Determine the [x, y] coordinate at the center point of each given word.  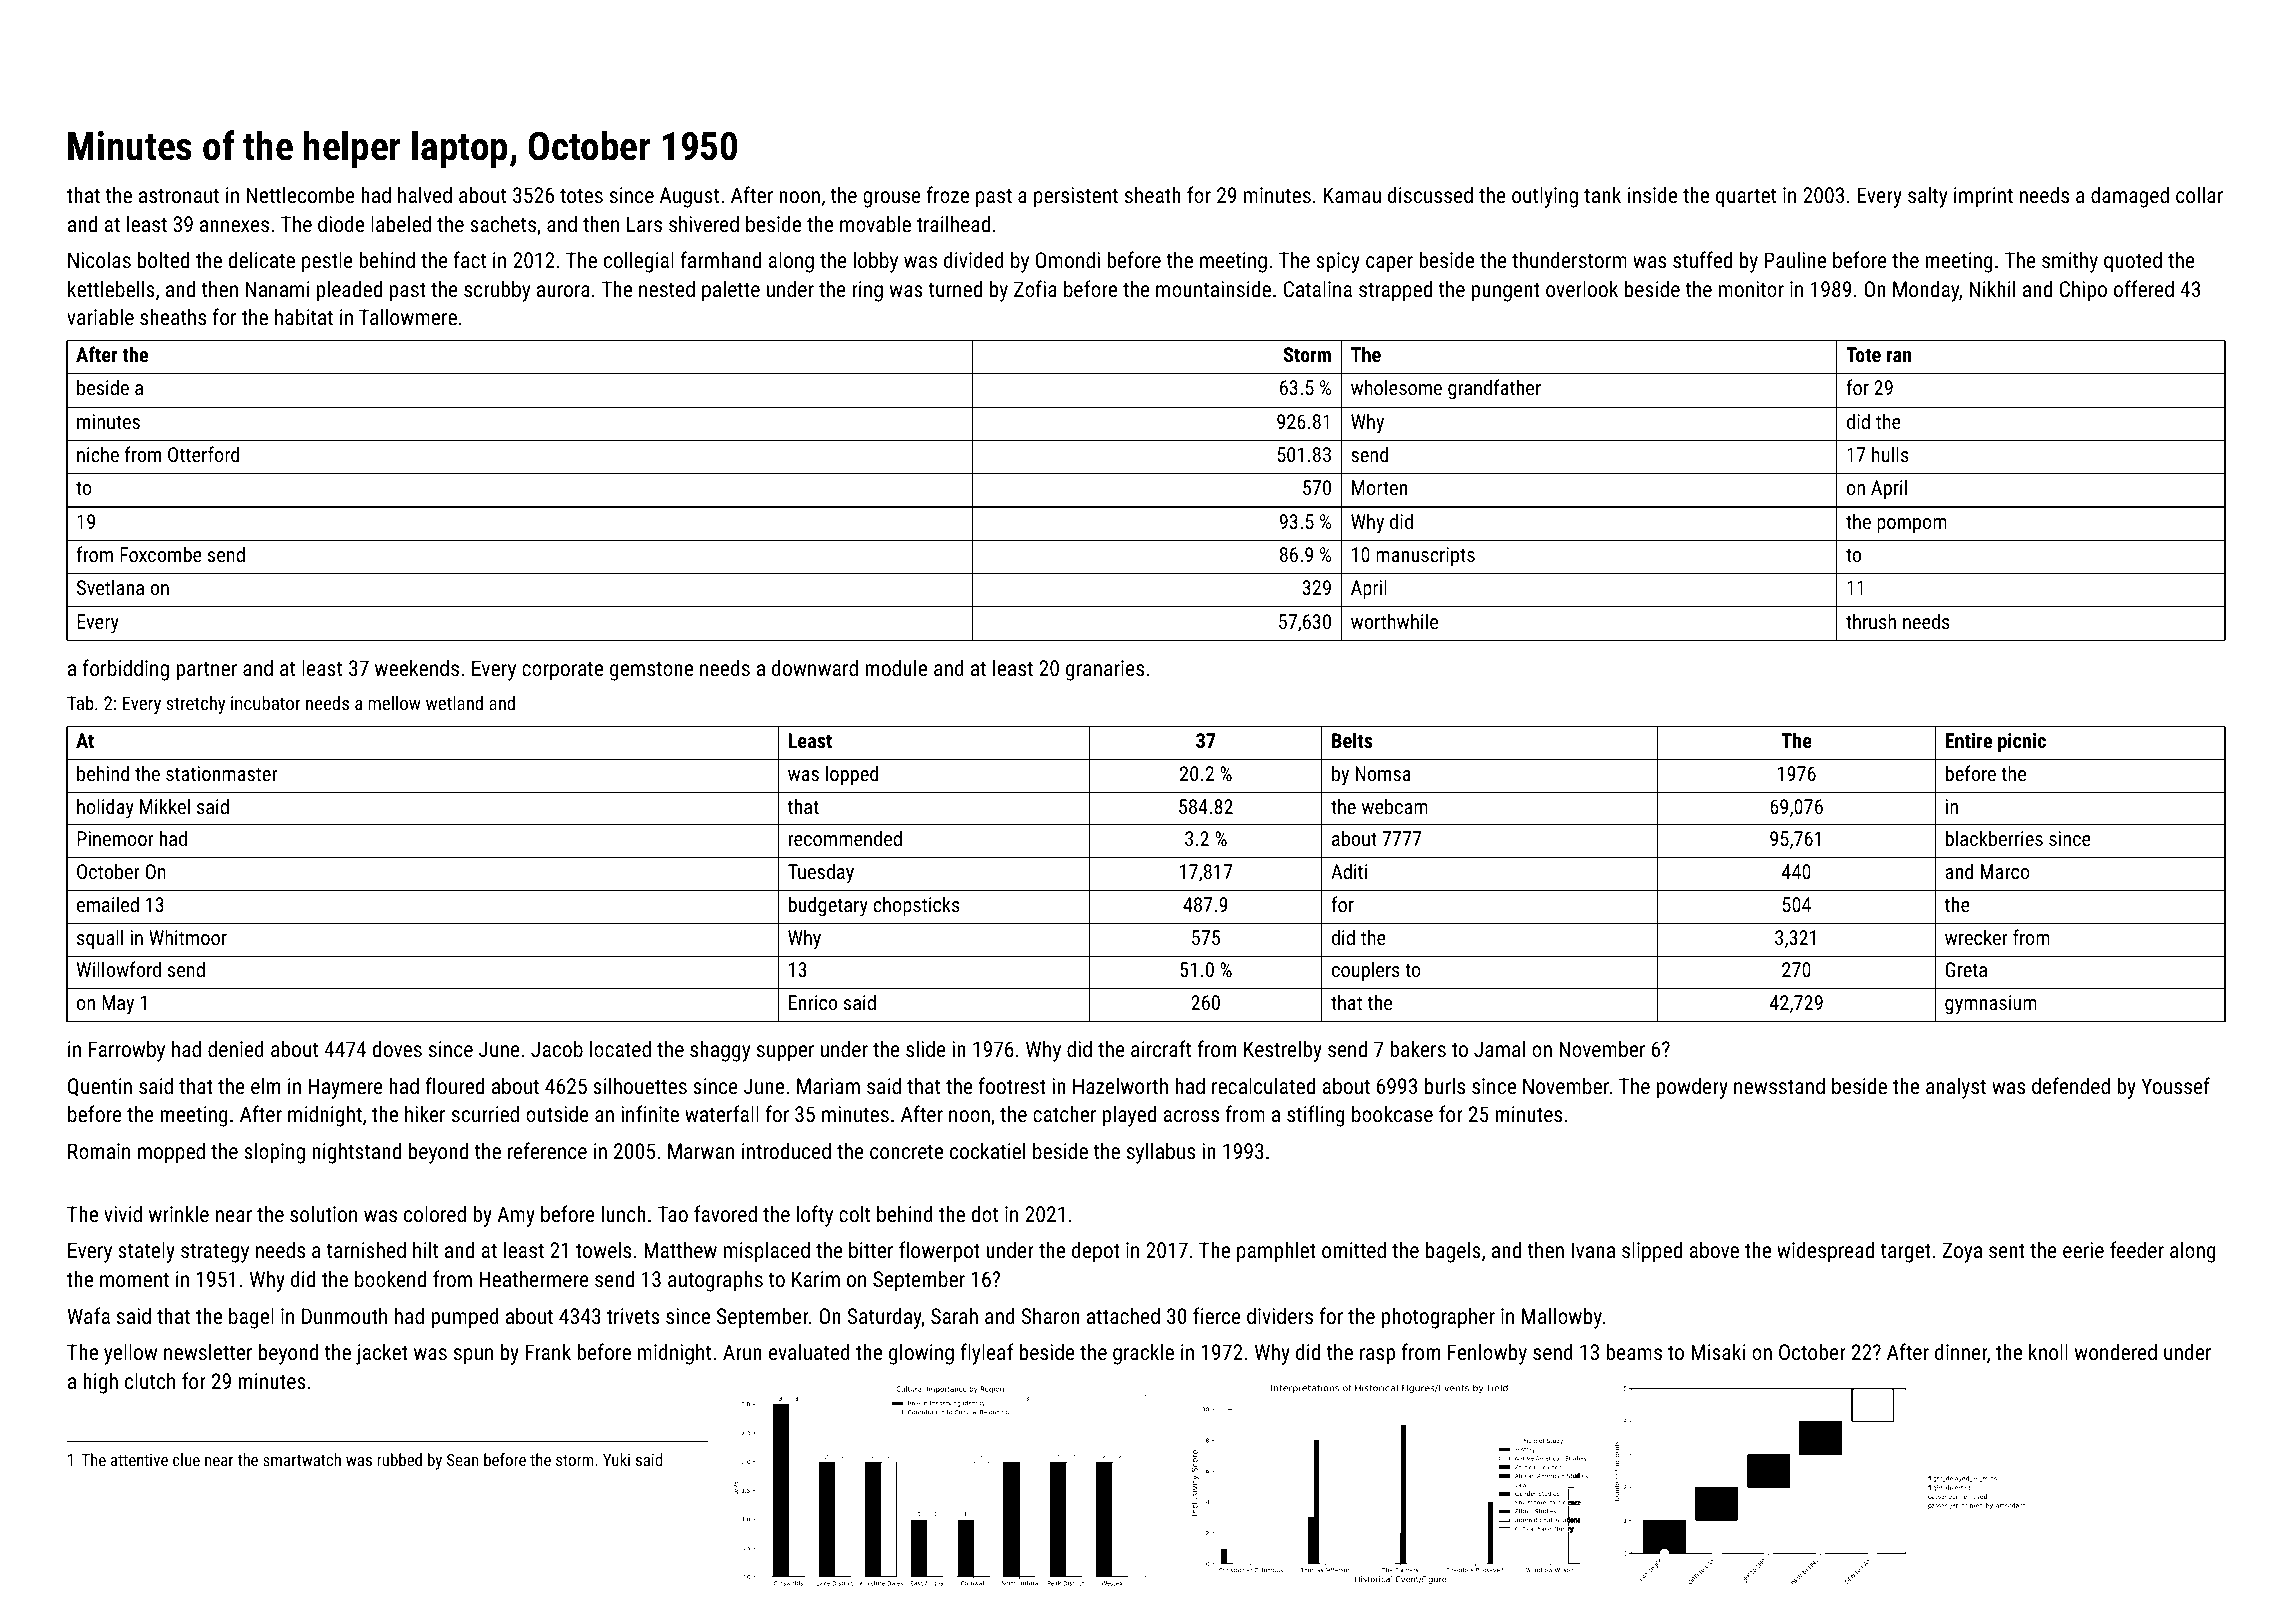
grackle [1143, 1354]
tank [1602, 194]
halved [425, 194]
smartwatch [302, 1459]
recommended [845, 838]
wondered [2116, 1351]
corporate [562, 671]
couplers [1366, 971]
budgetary [828, 906]
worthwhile [1394, 621]
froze [948, 194]
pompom [1912, 525]
